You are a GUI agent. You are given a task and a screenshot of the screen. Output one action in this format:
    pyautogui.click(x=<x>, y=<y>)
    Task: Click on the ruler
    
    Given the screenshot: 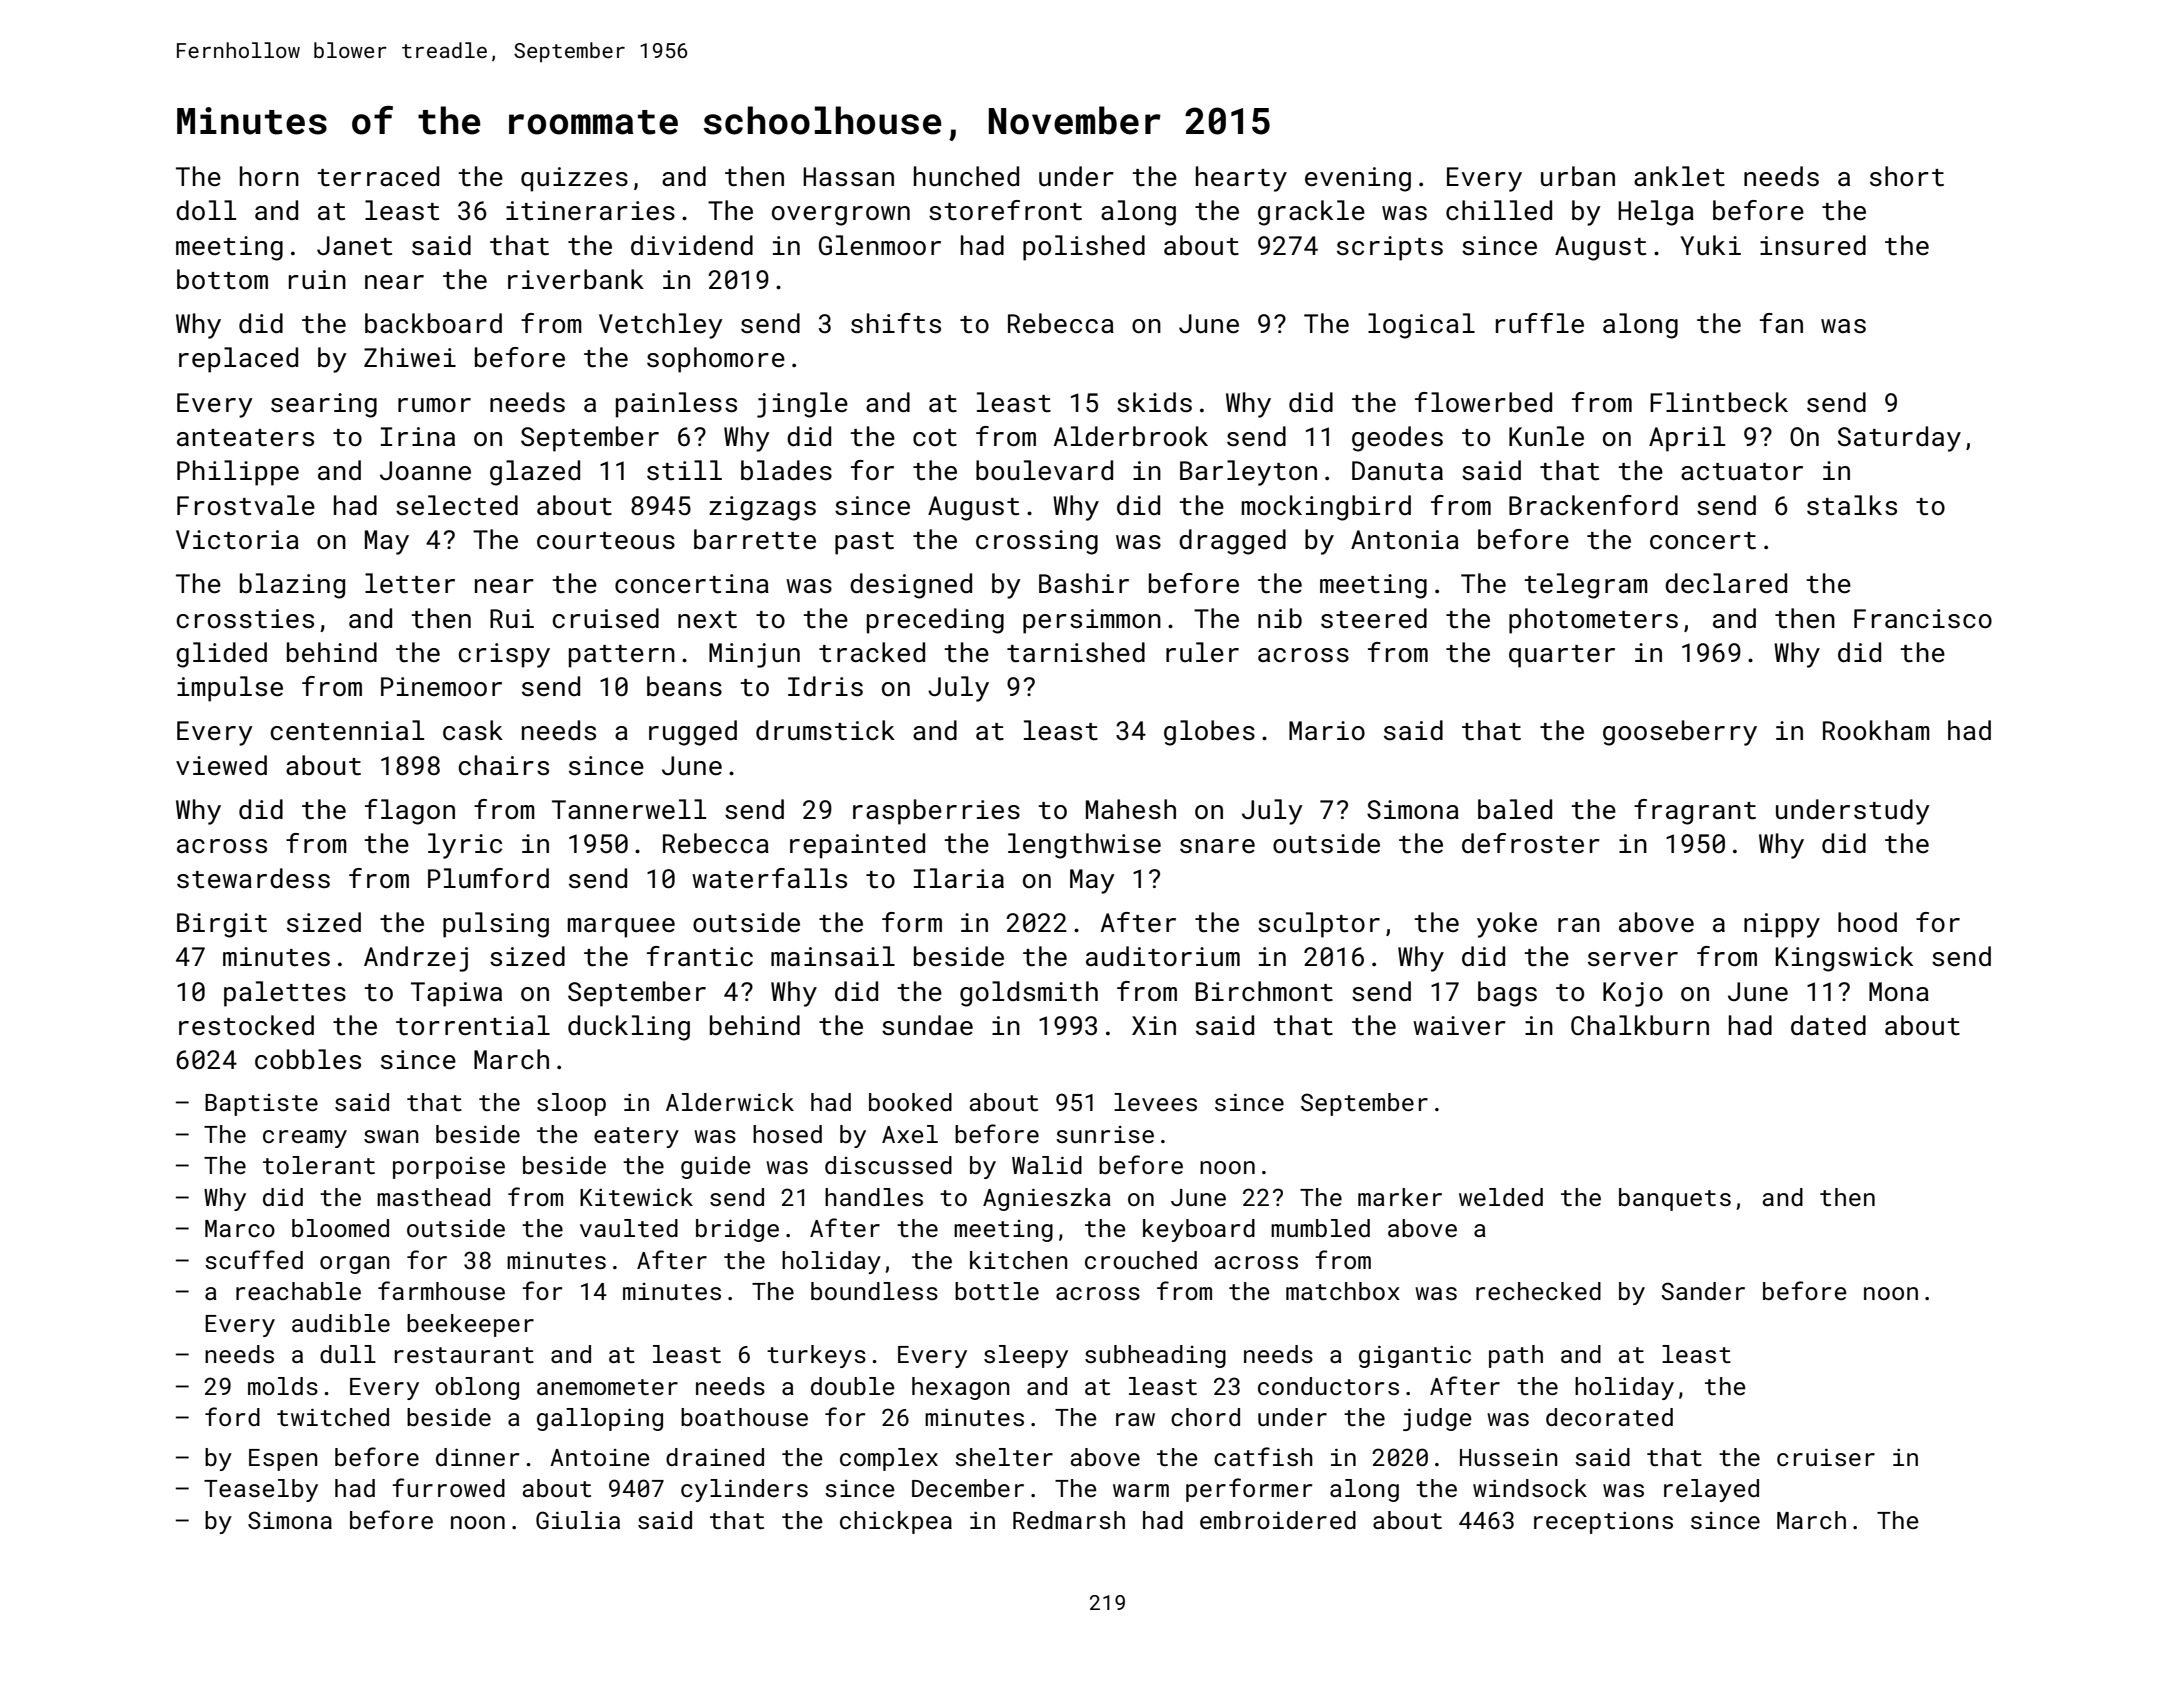 What is the action you would take?
    pyautogui.click(x=1202, y=652)
